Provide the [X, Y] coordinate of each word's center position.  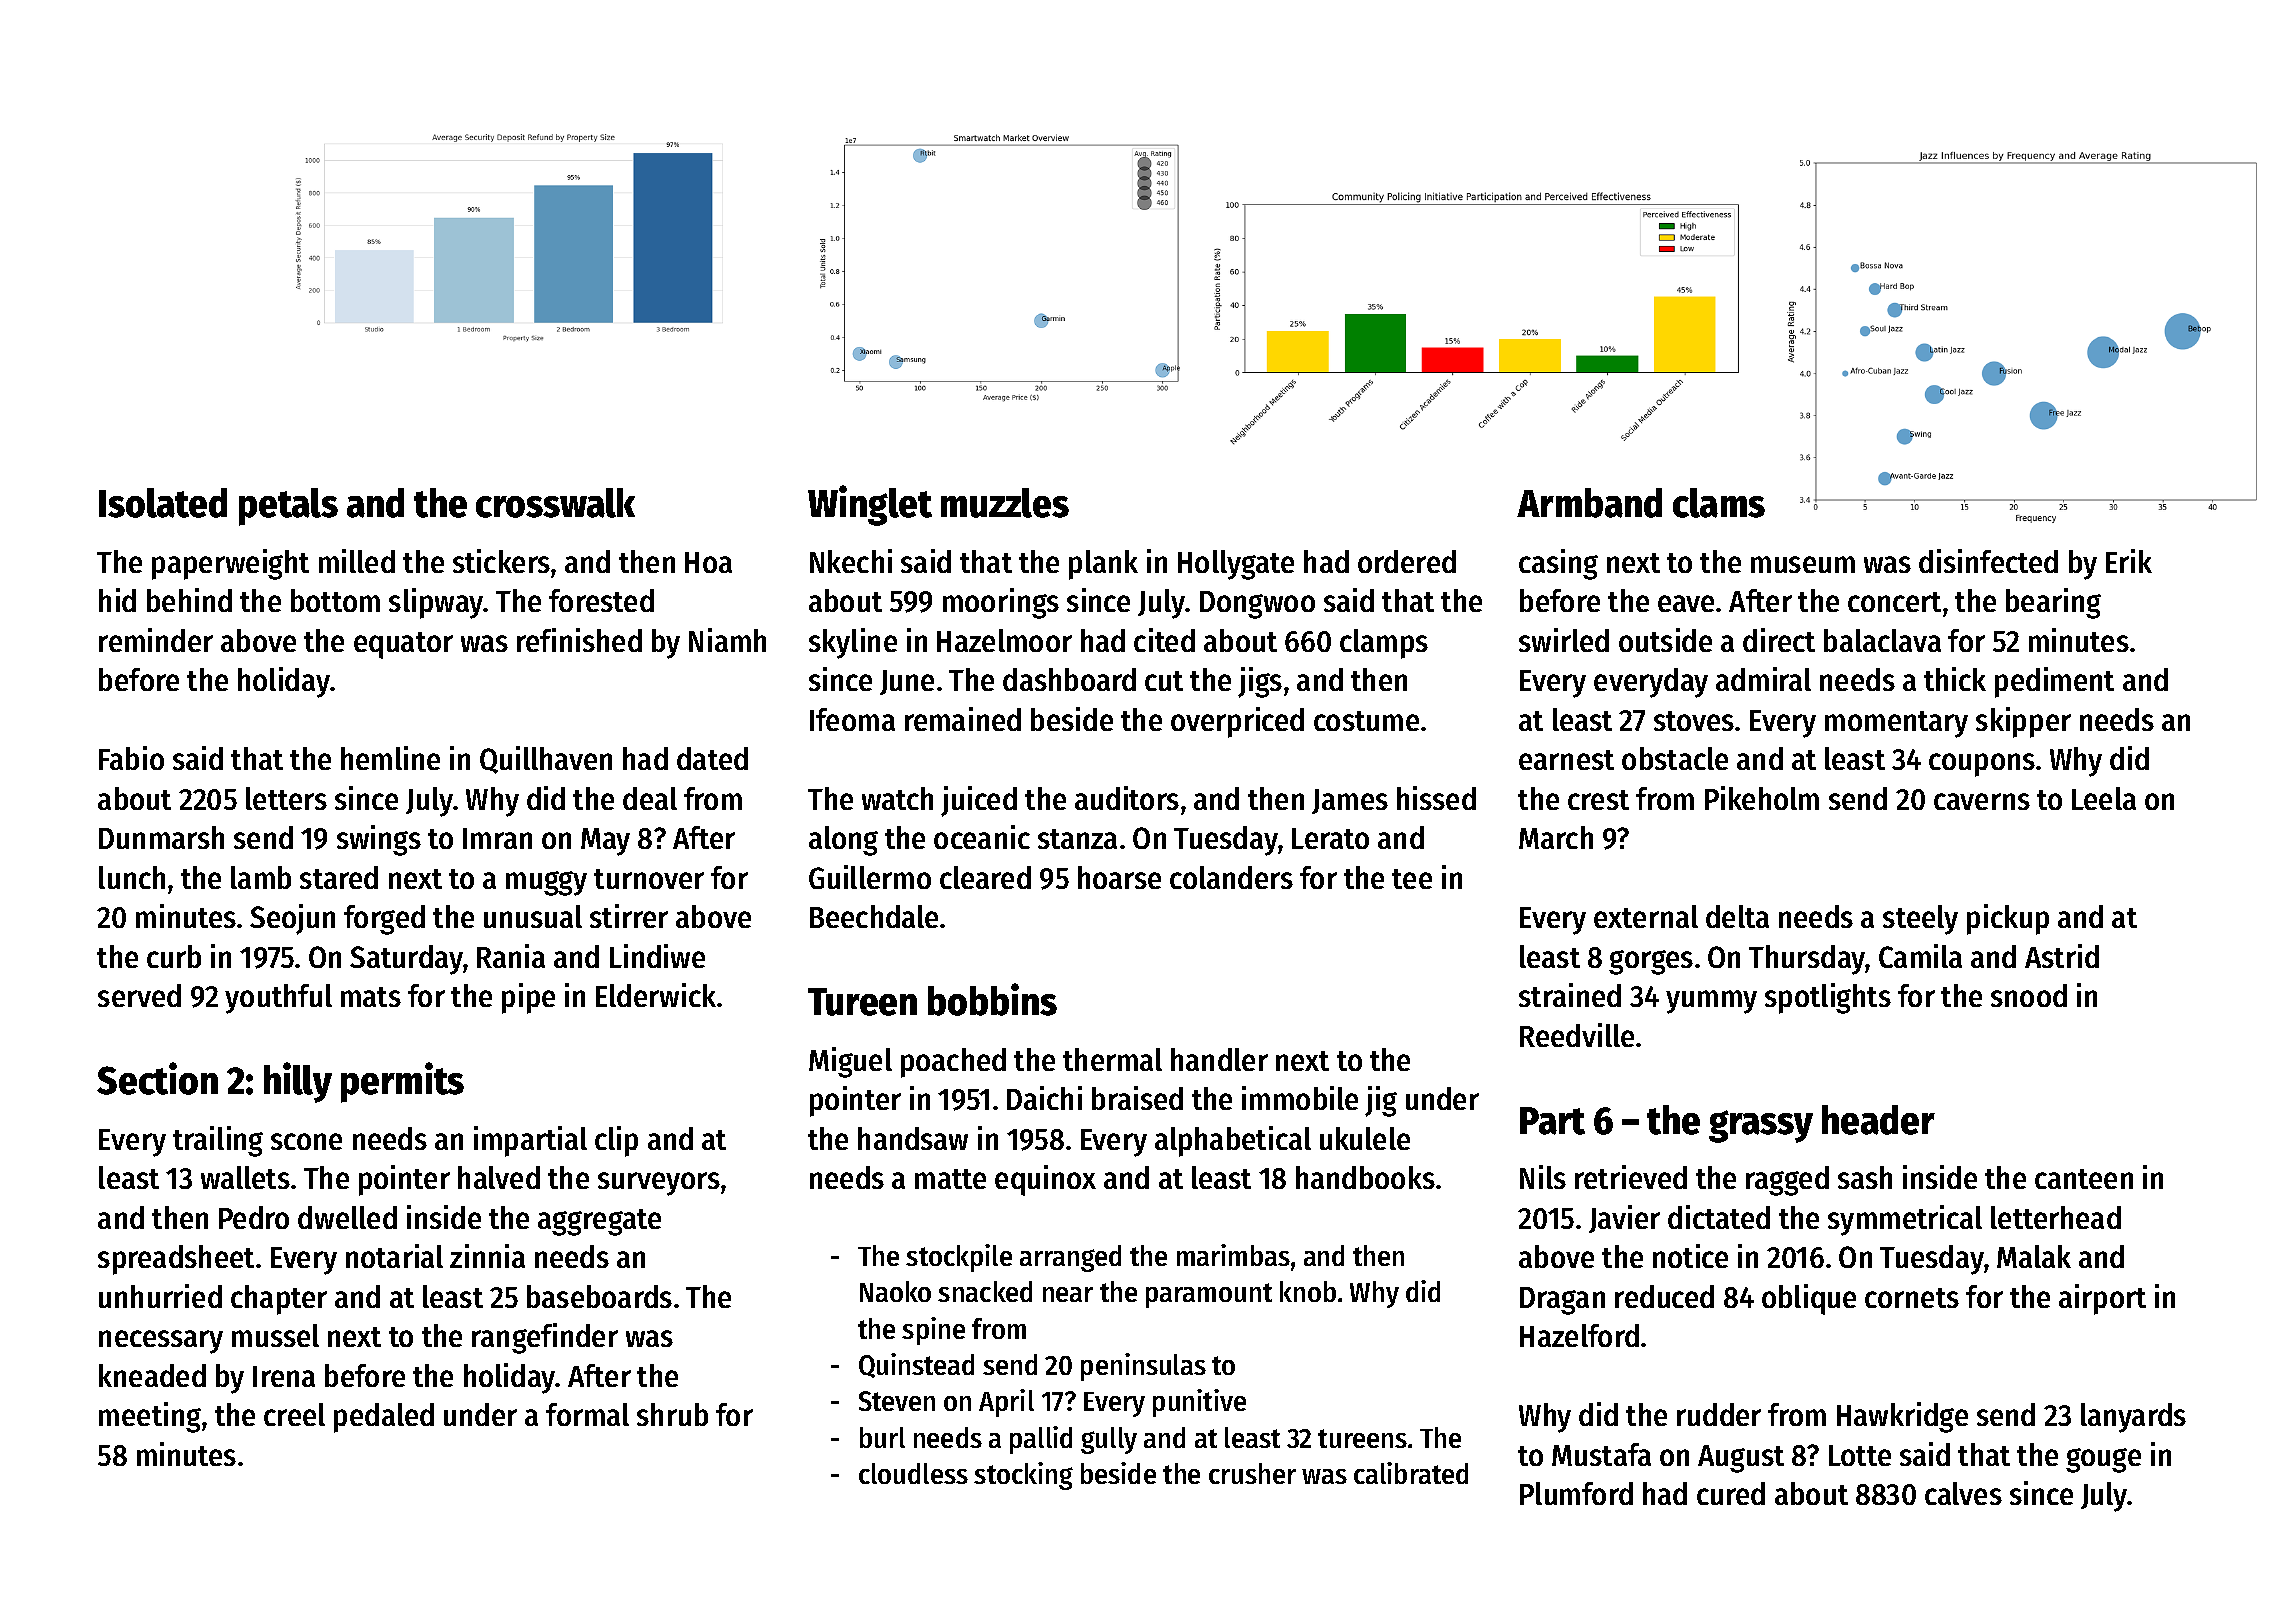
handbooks [1365, 1177]
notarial [394, 1256]
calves [1963, 1493]
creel [294, 1414]
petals [288, 507]
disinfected [1988, 561]
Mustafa [1601, 1454]
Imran [497, 838]
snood [2029, 995]
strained [1570, 995]
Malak [2034, 1256]
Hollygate [1236, 565]
